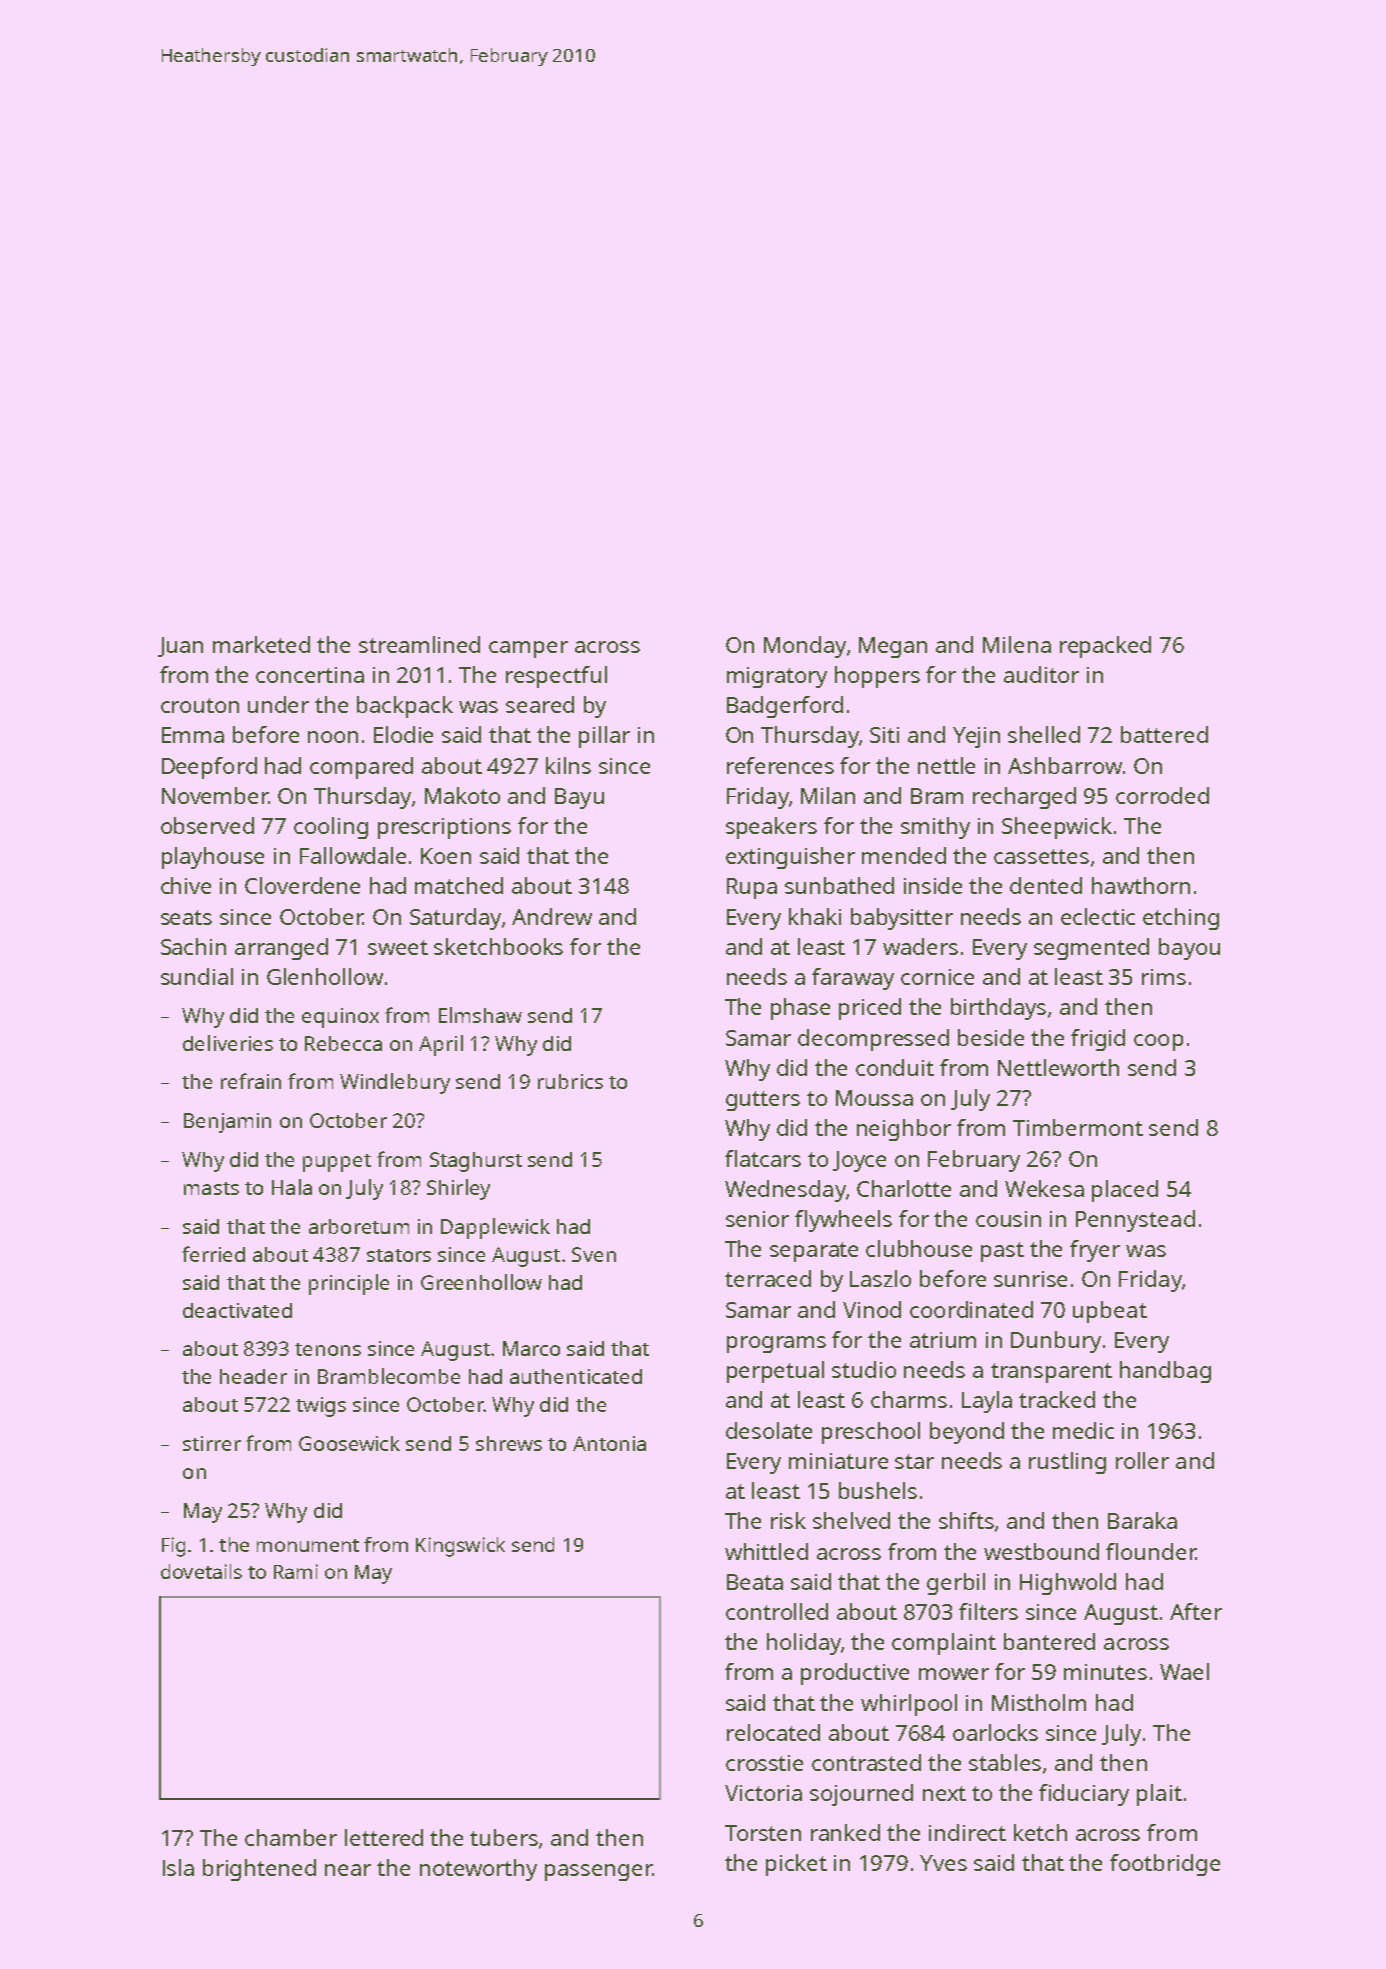  I want to click on refrain, so click(251, 1081).
